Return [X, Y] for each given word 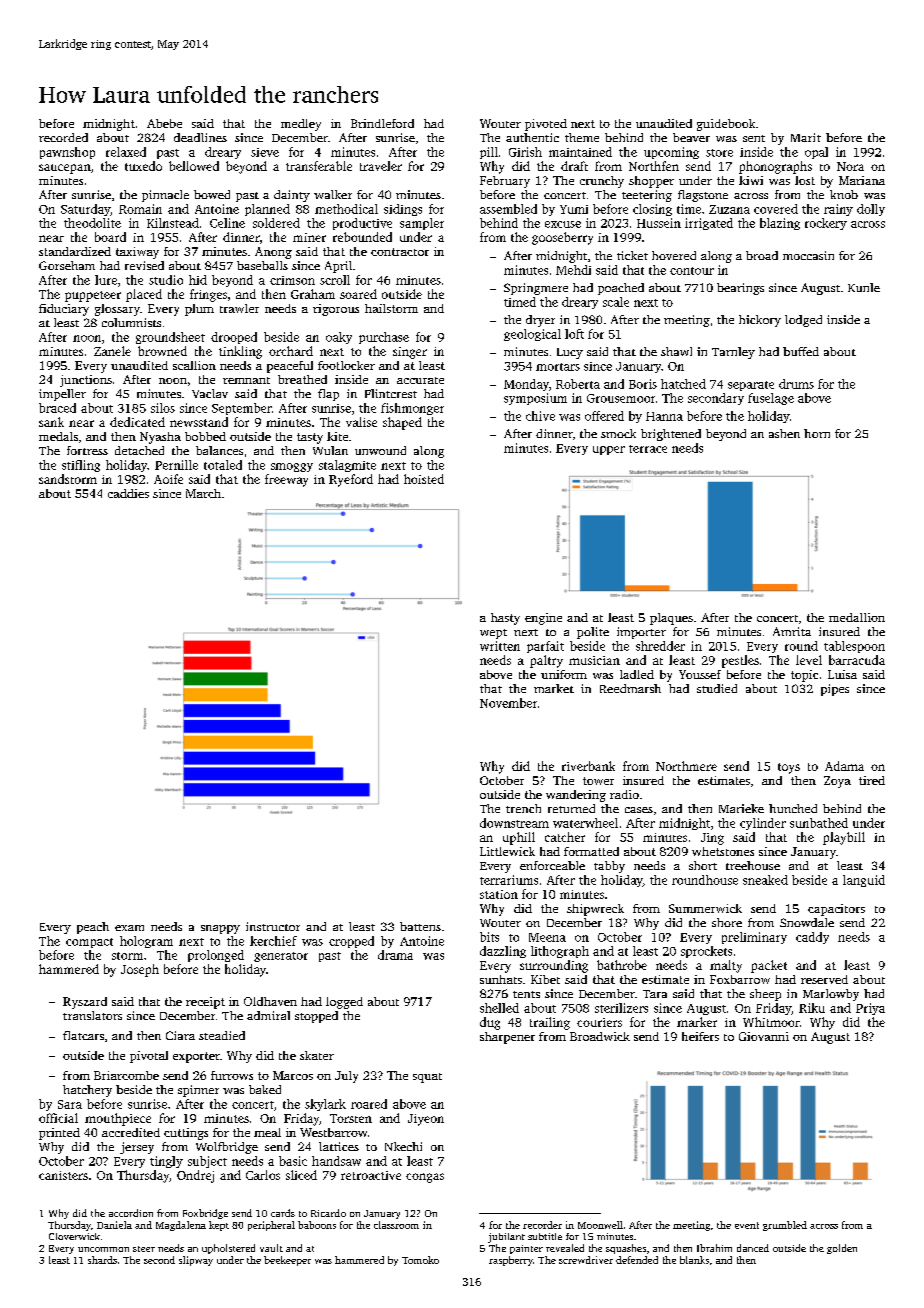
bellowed [194, 166]
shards [102, 1260]
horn [817, 433]
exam [129, 928]
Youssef [700, 674]
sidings [403, 210]
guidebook [726, 125]
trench [523, 808]
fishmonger [412, 409]
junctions [86, 381]
